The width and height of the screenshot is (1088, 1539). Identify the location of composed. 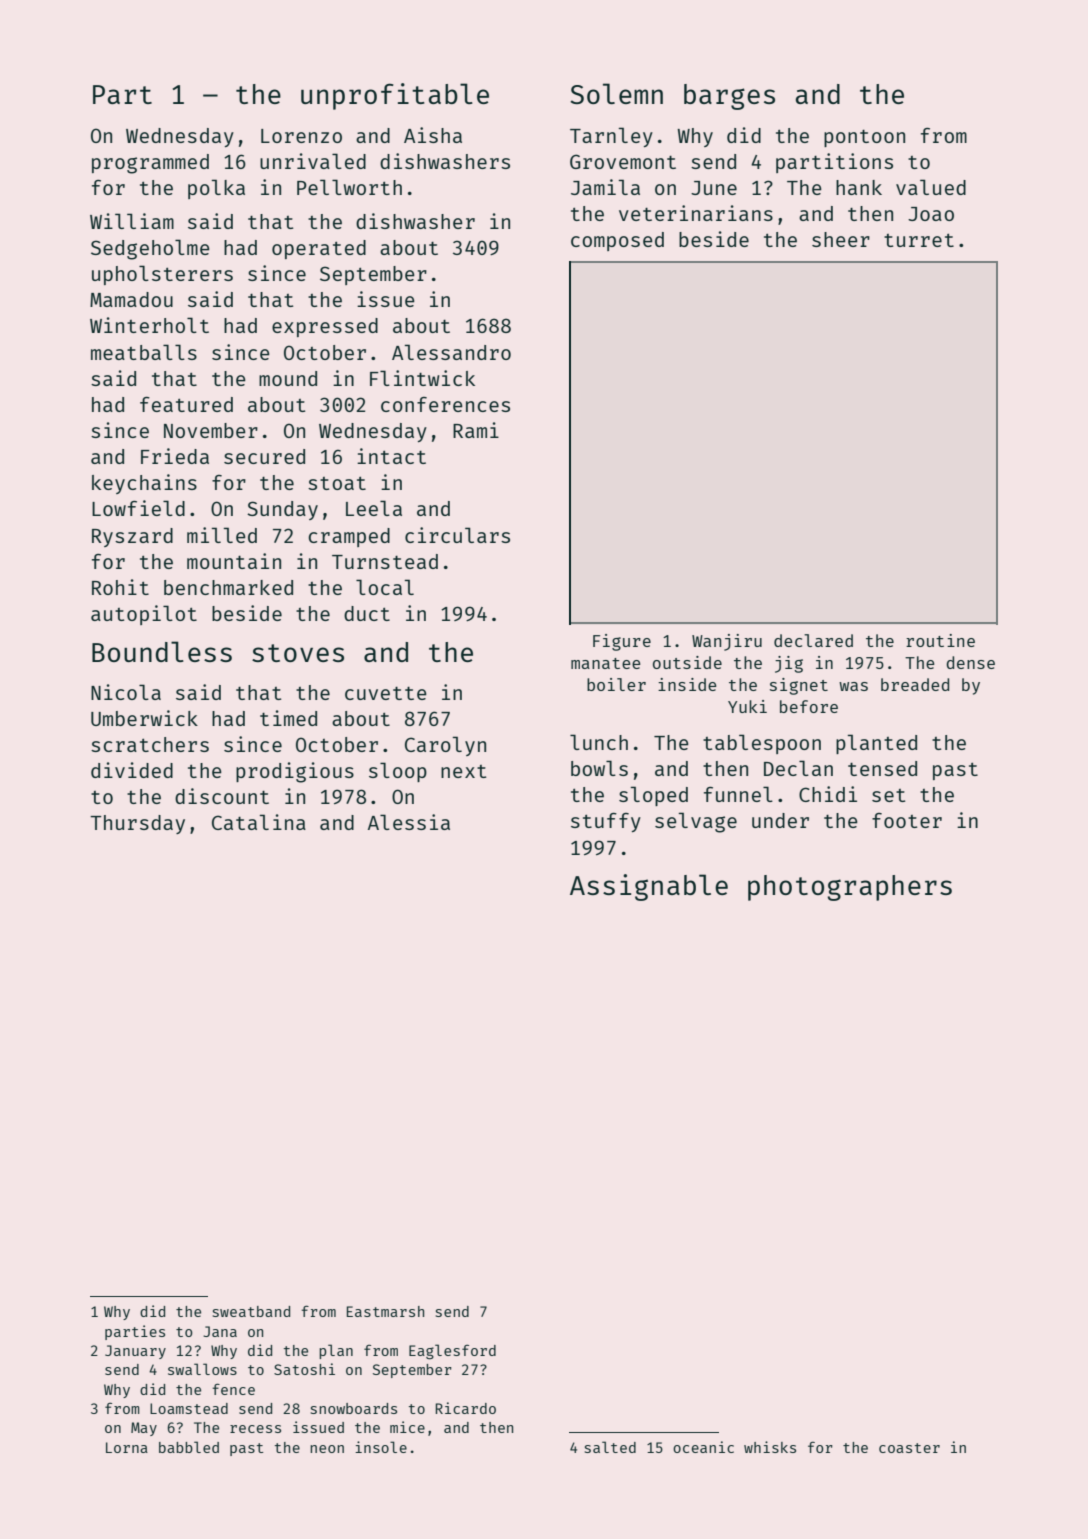
(617, 241).
